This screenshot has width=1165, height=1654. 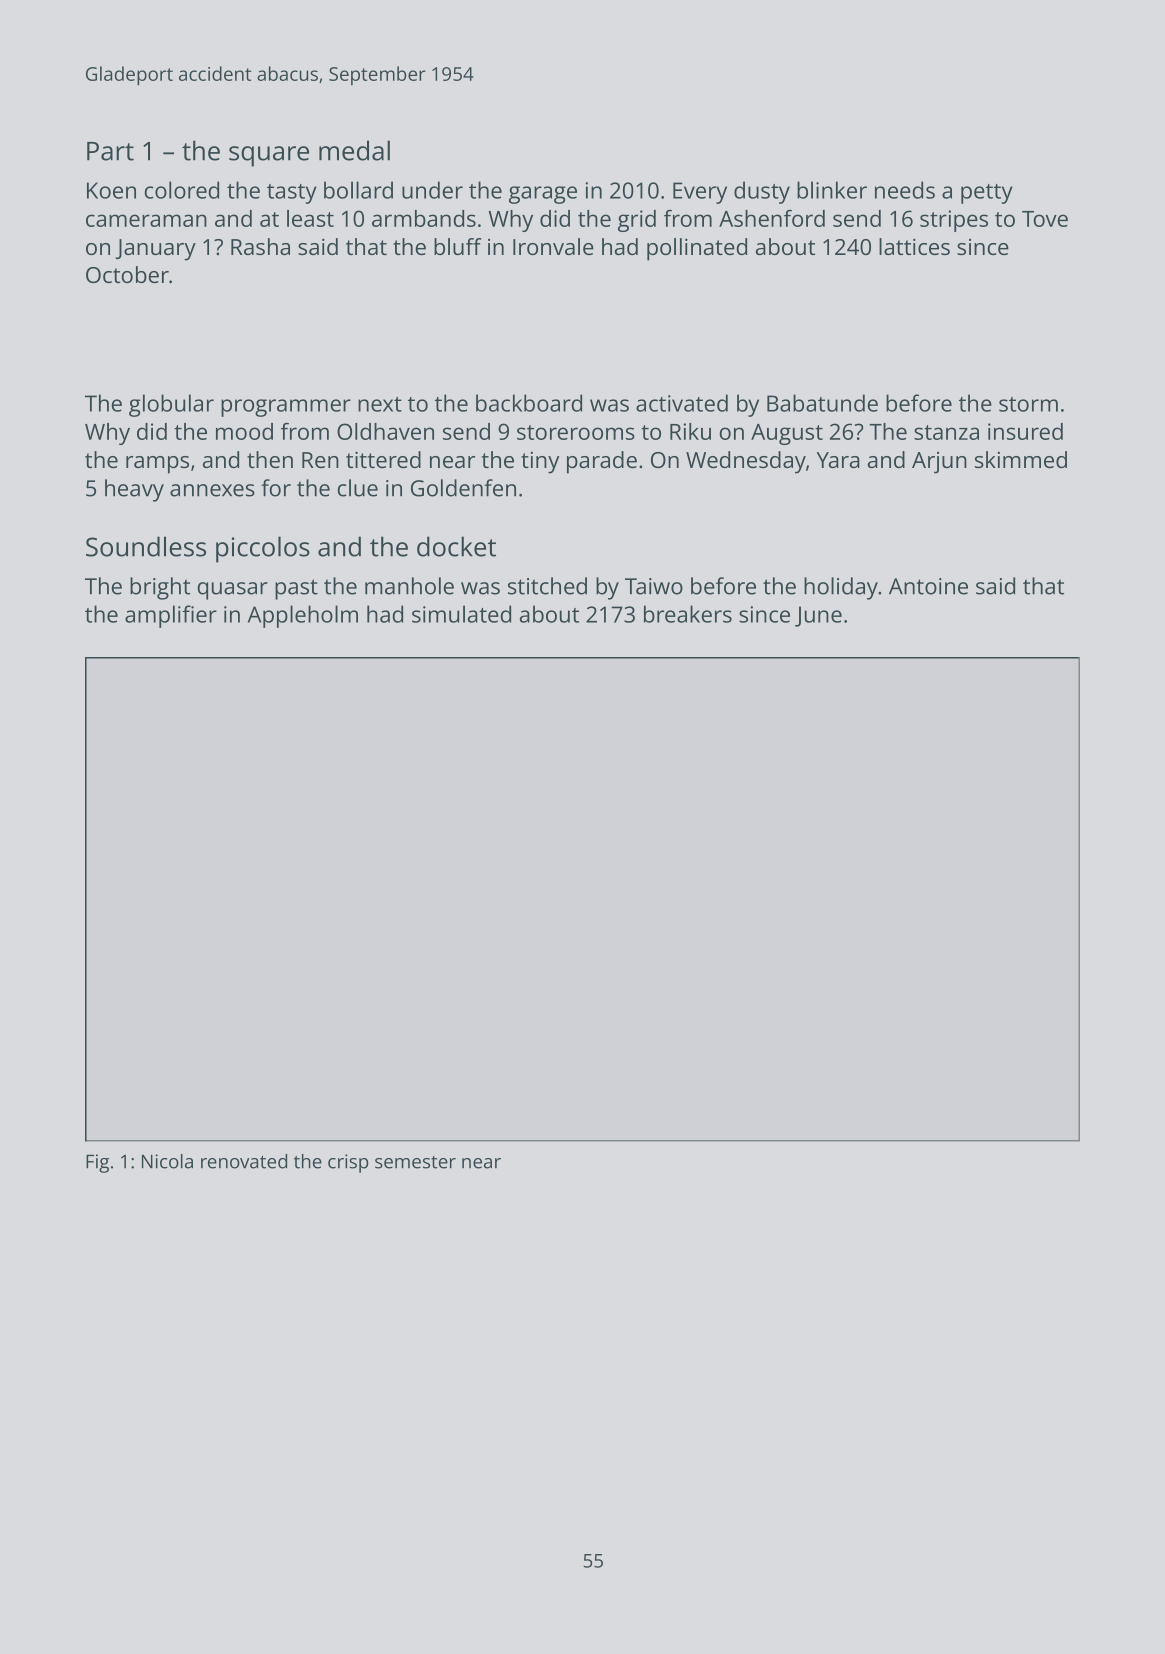 What do you see at coordinates (914, 246) in the screenshot?
I see `lattices` at bounding box center [914, 246].
